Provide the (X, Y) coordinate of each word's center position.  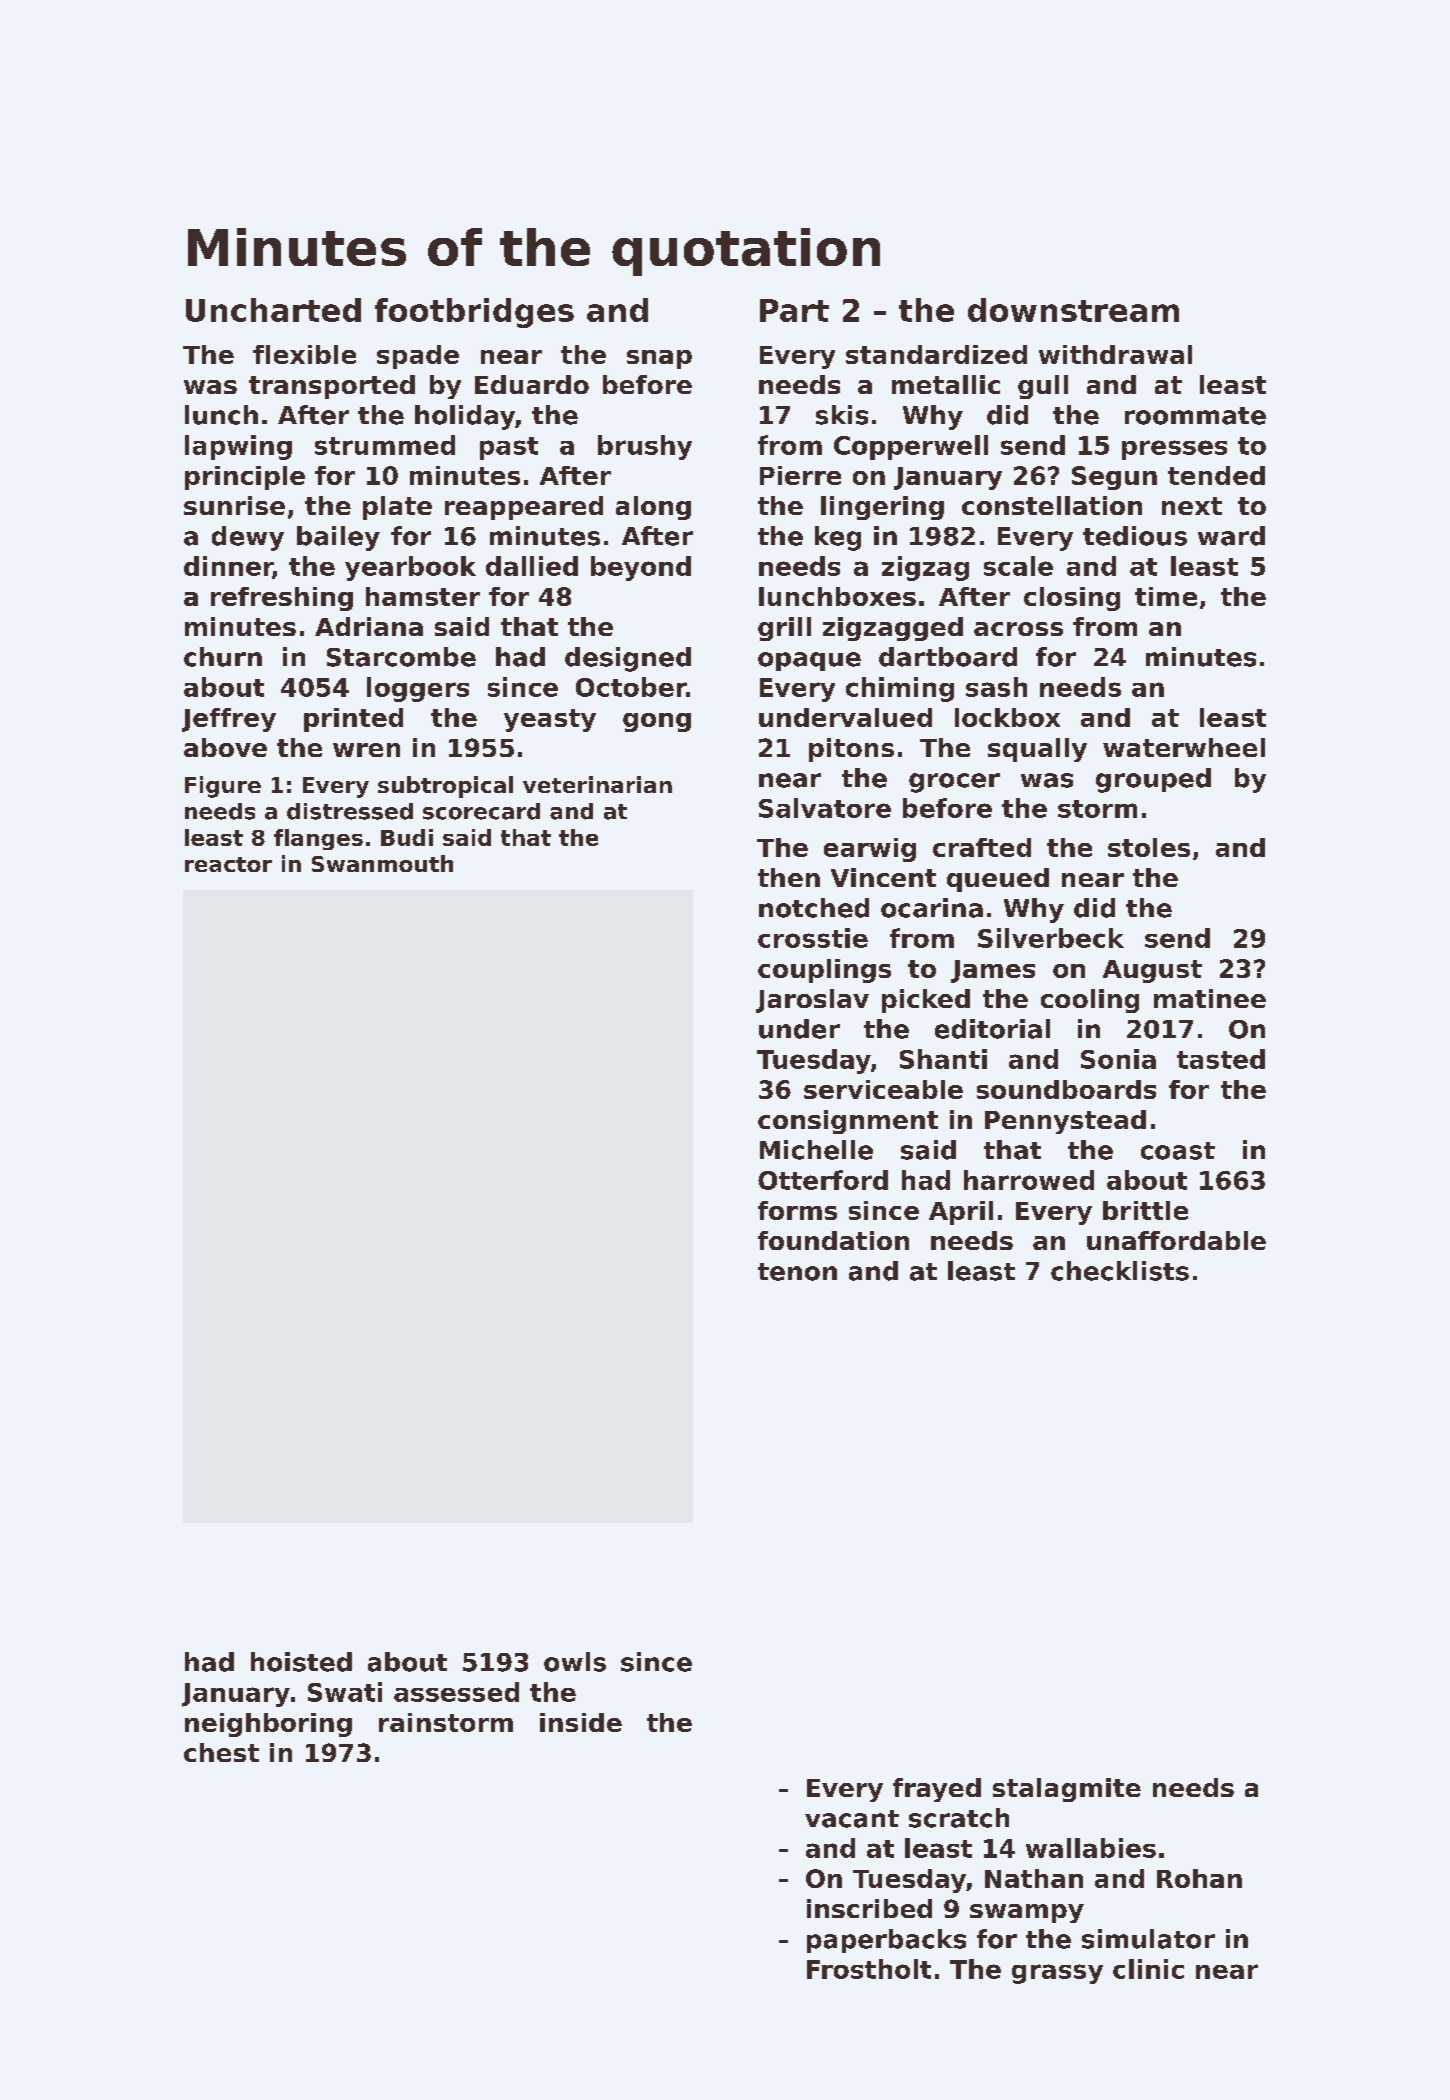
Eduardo (532, 384)
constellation (1052, 505)
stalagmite (1067, 1790)
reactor (228, 864)
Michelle (816, 1150)
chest (221, 1752)
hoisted (301, 1662)
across (1018, 629)
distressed (350, 811)
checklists (1120, 1271)
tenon (797, 1272)
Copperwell (911, 447)
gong (657, 722)
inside (581, 1722)
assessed (456, 1692)
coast (1178, 1151)
